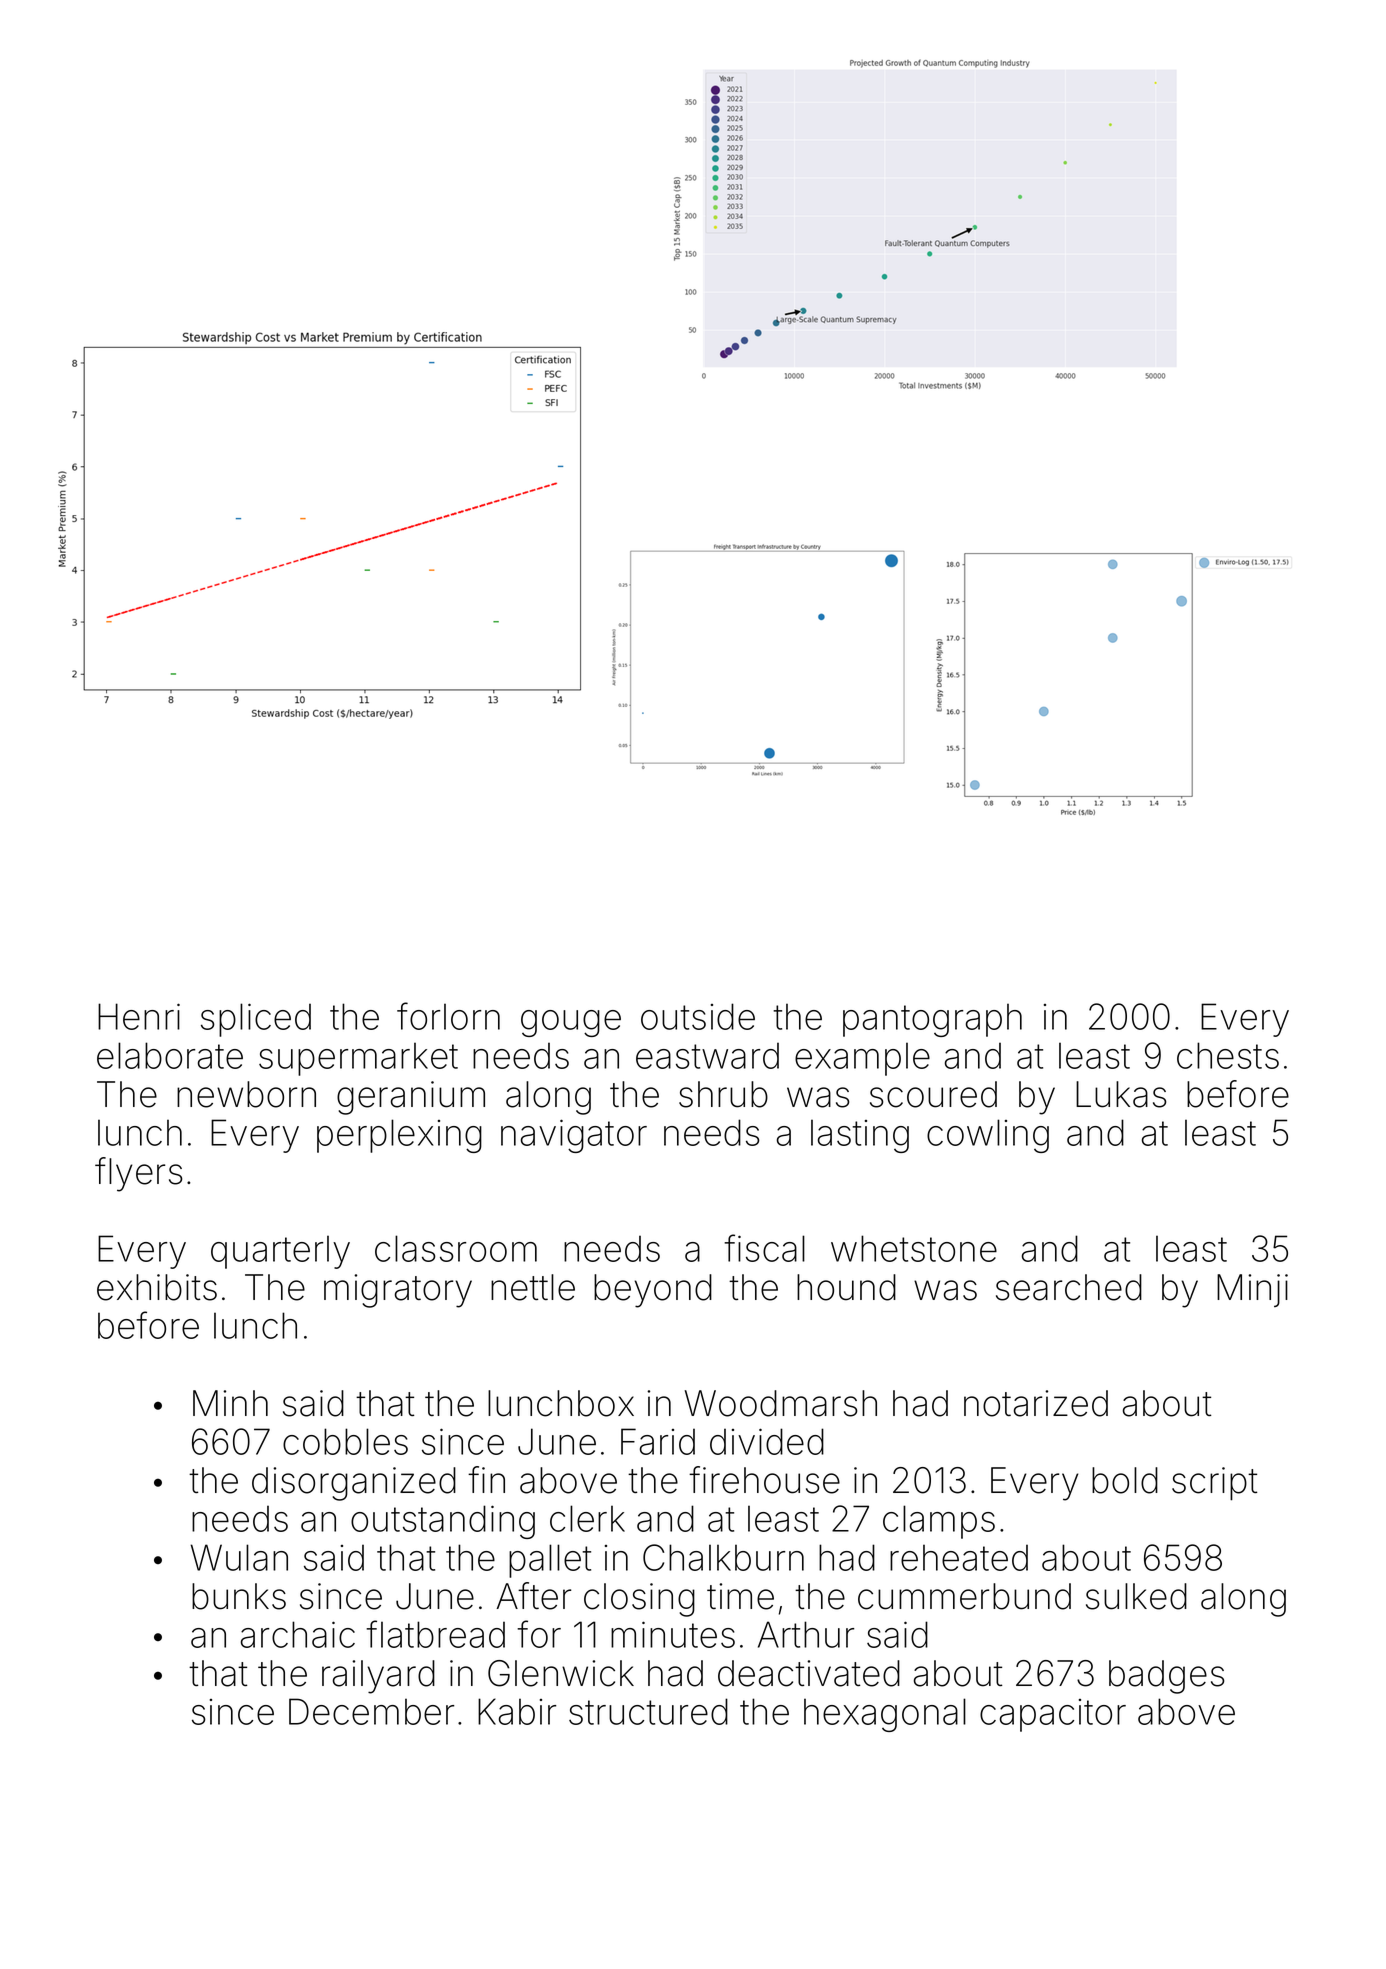 This screenshot has width=1386, height=1969. I want to click on cowling, so click(988, 1136).
